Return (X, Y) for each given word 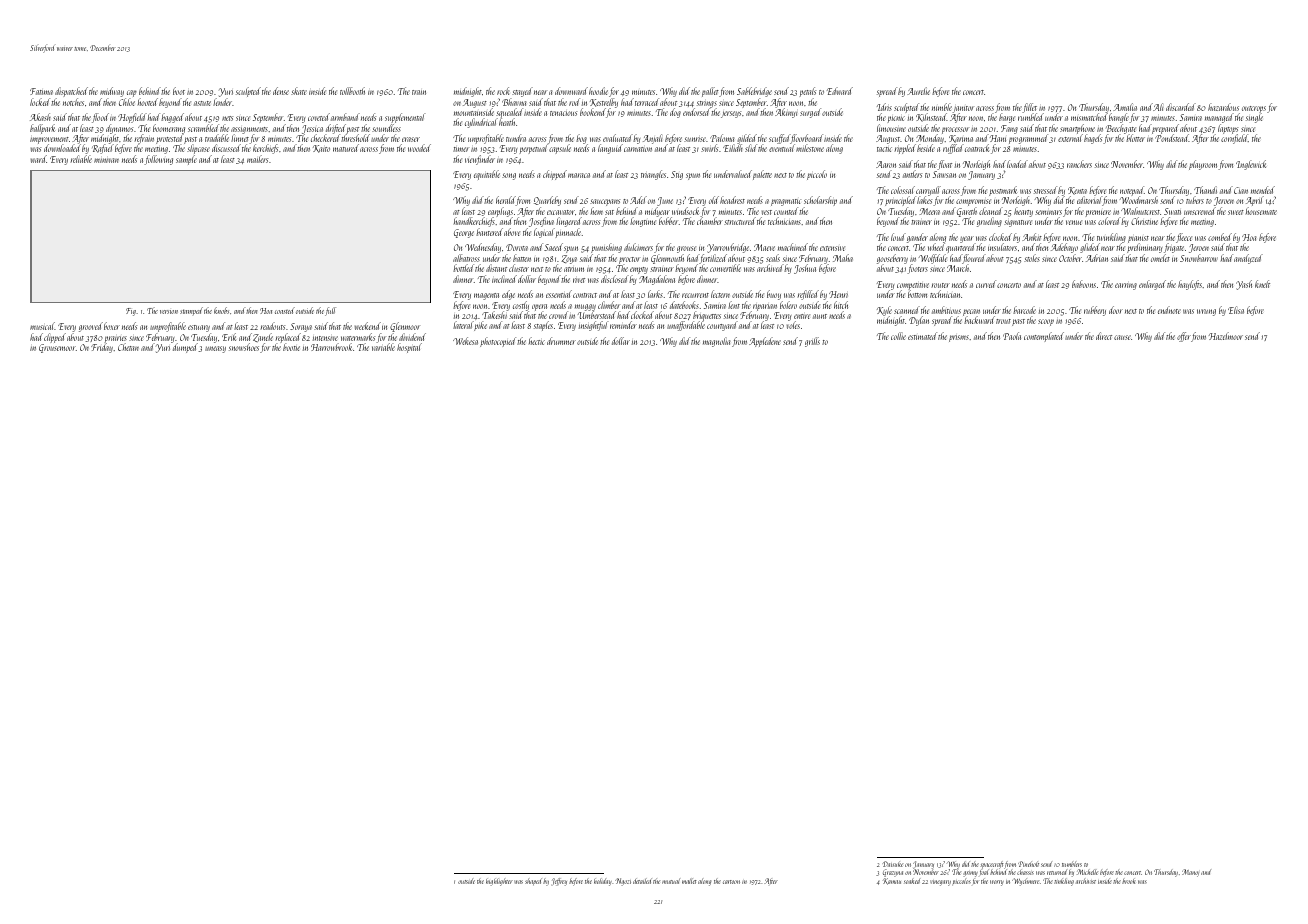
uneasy (215, 349)
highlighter (499, 882)
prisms (959, 338)
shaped (533, 882)
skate (299, 91)
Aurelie (918, 91)
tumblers (1072, 864)
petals (808, 92)
